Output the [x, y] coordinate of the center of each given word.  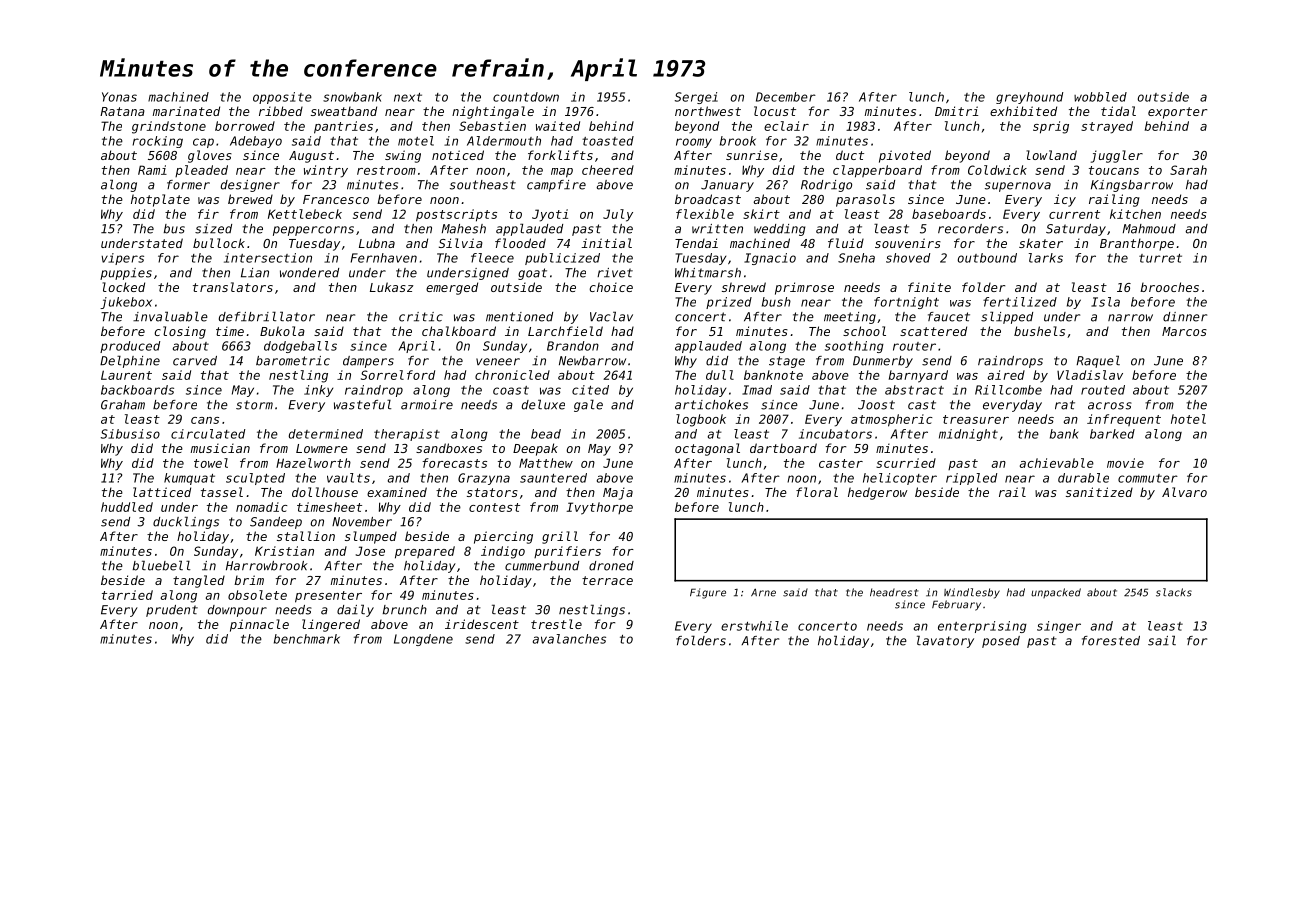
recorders [970, 229]
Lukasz [391, 287]
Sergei [696, 98]
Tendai [696, 243]
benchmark [307, 639]
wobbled [1100, 97]
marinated [186, 111]
